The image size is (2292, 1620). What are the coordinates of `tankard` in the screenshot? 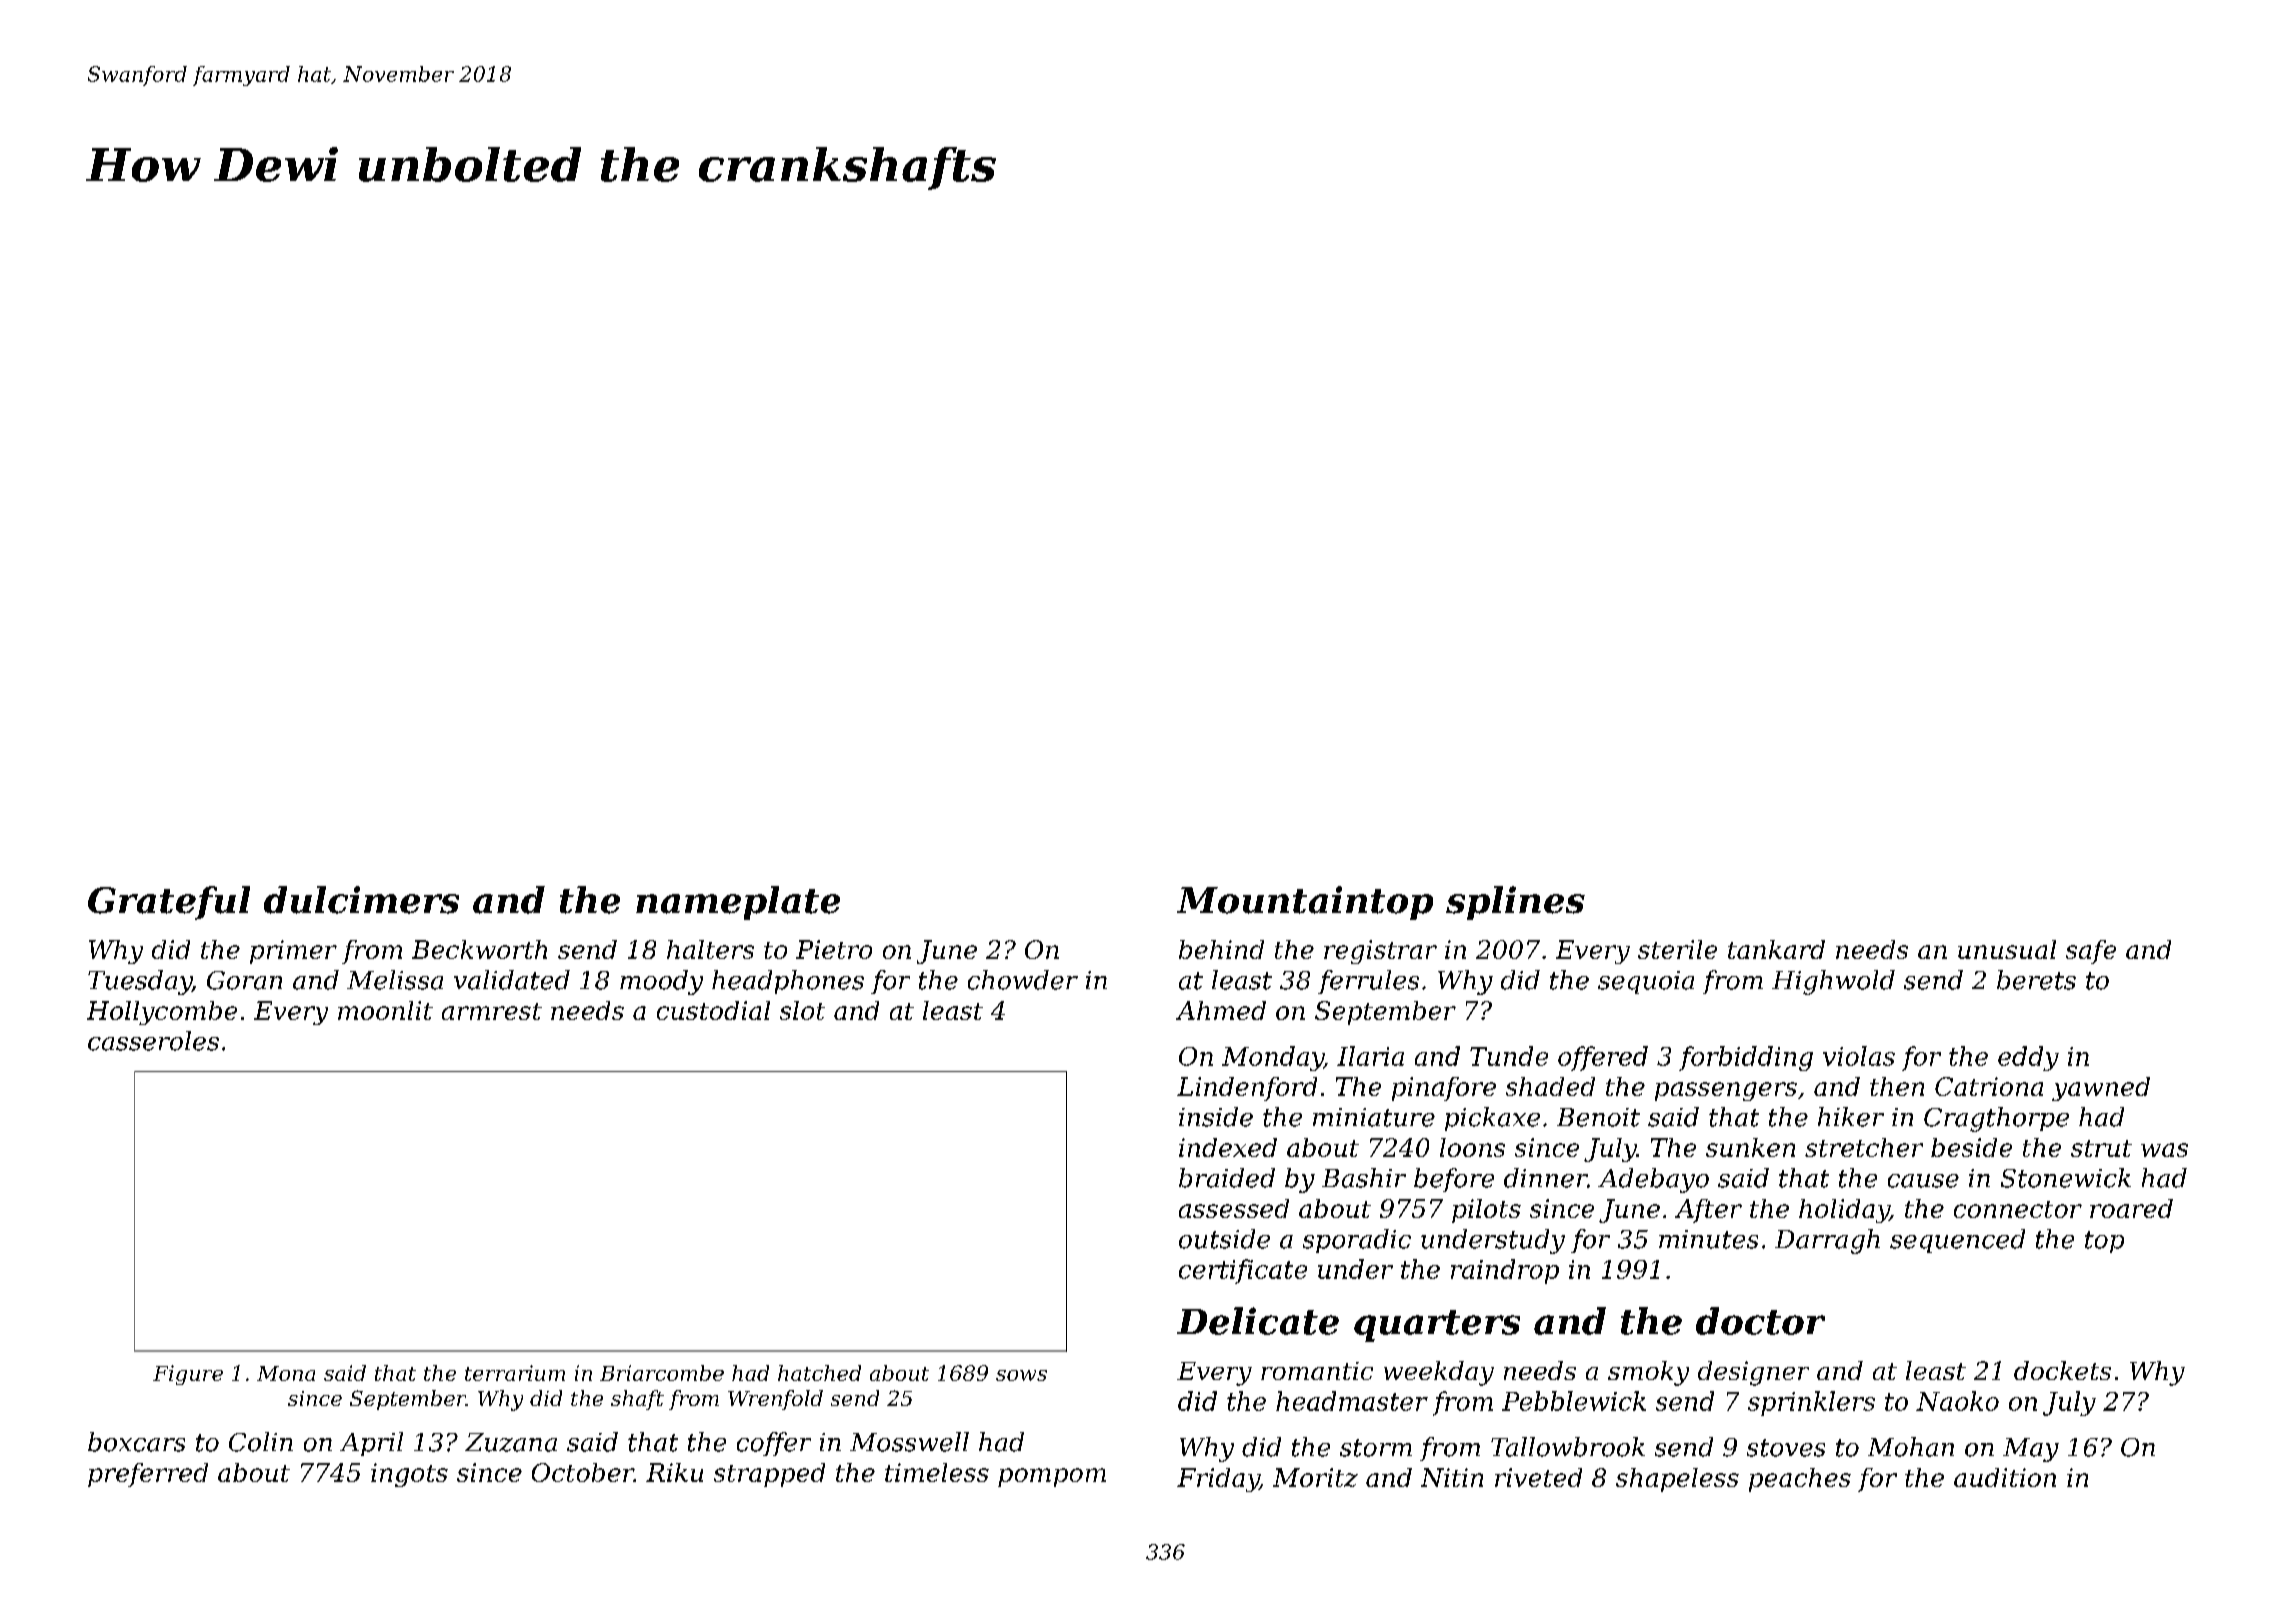 It's located at (1776, 949).
